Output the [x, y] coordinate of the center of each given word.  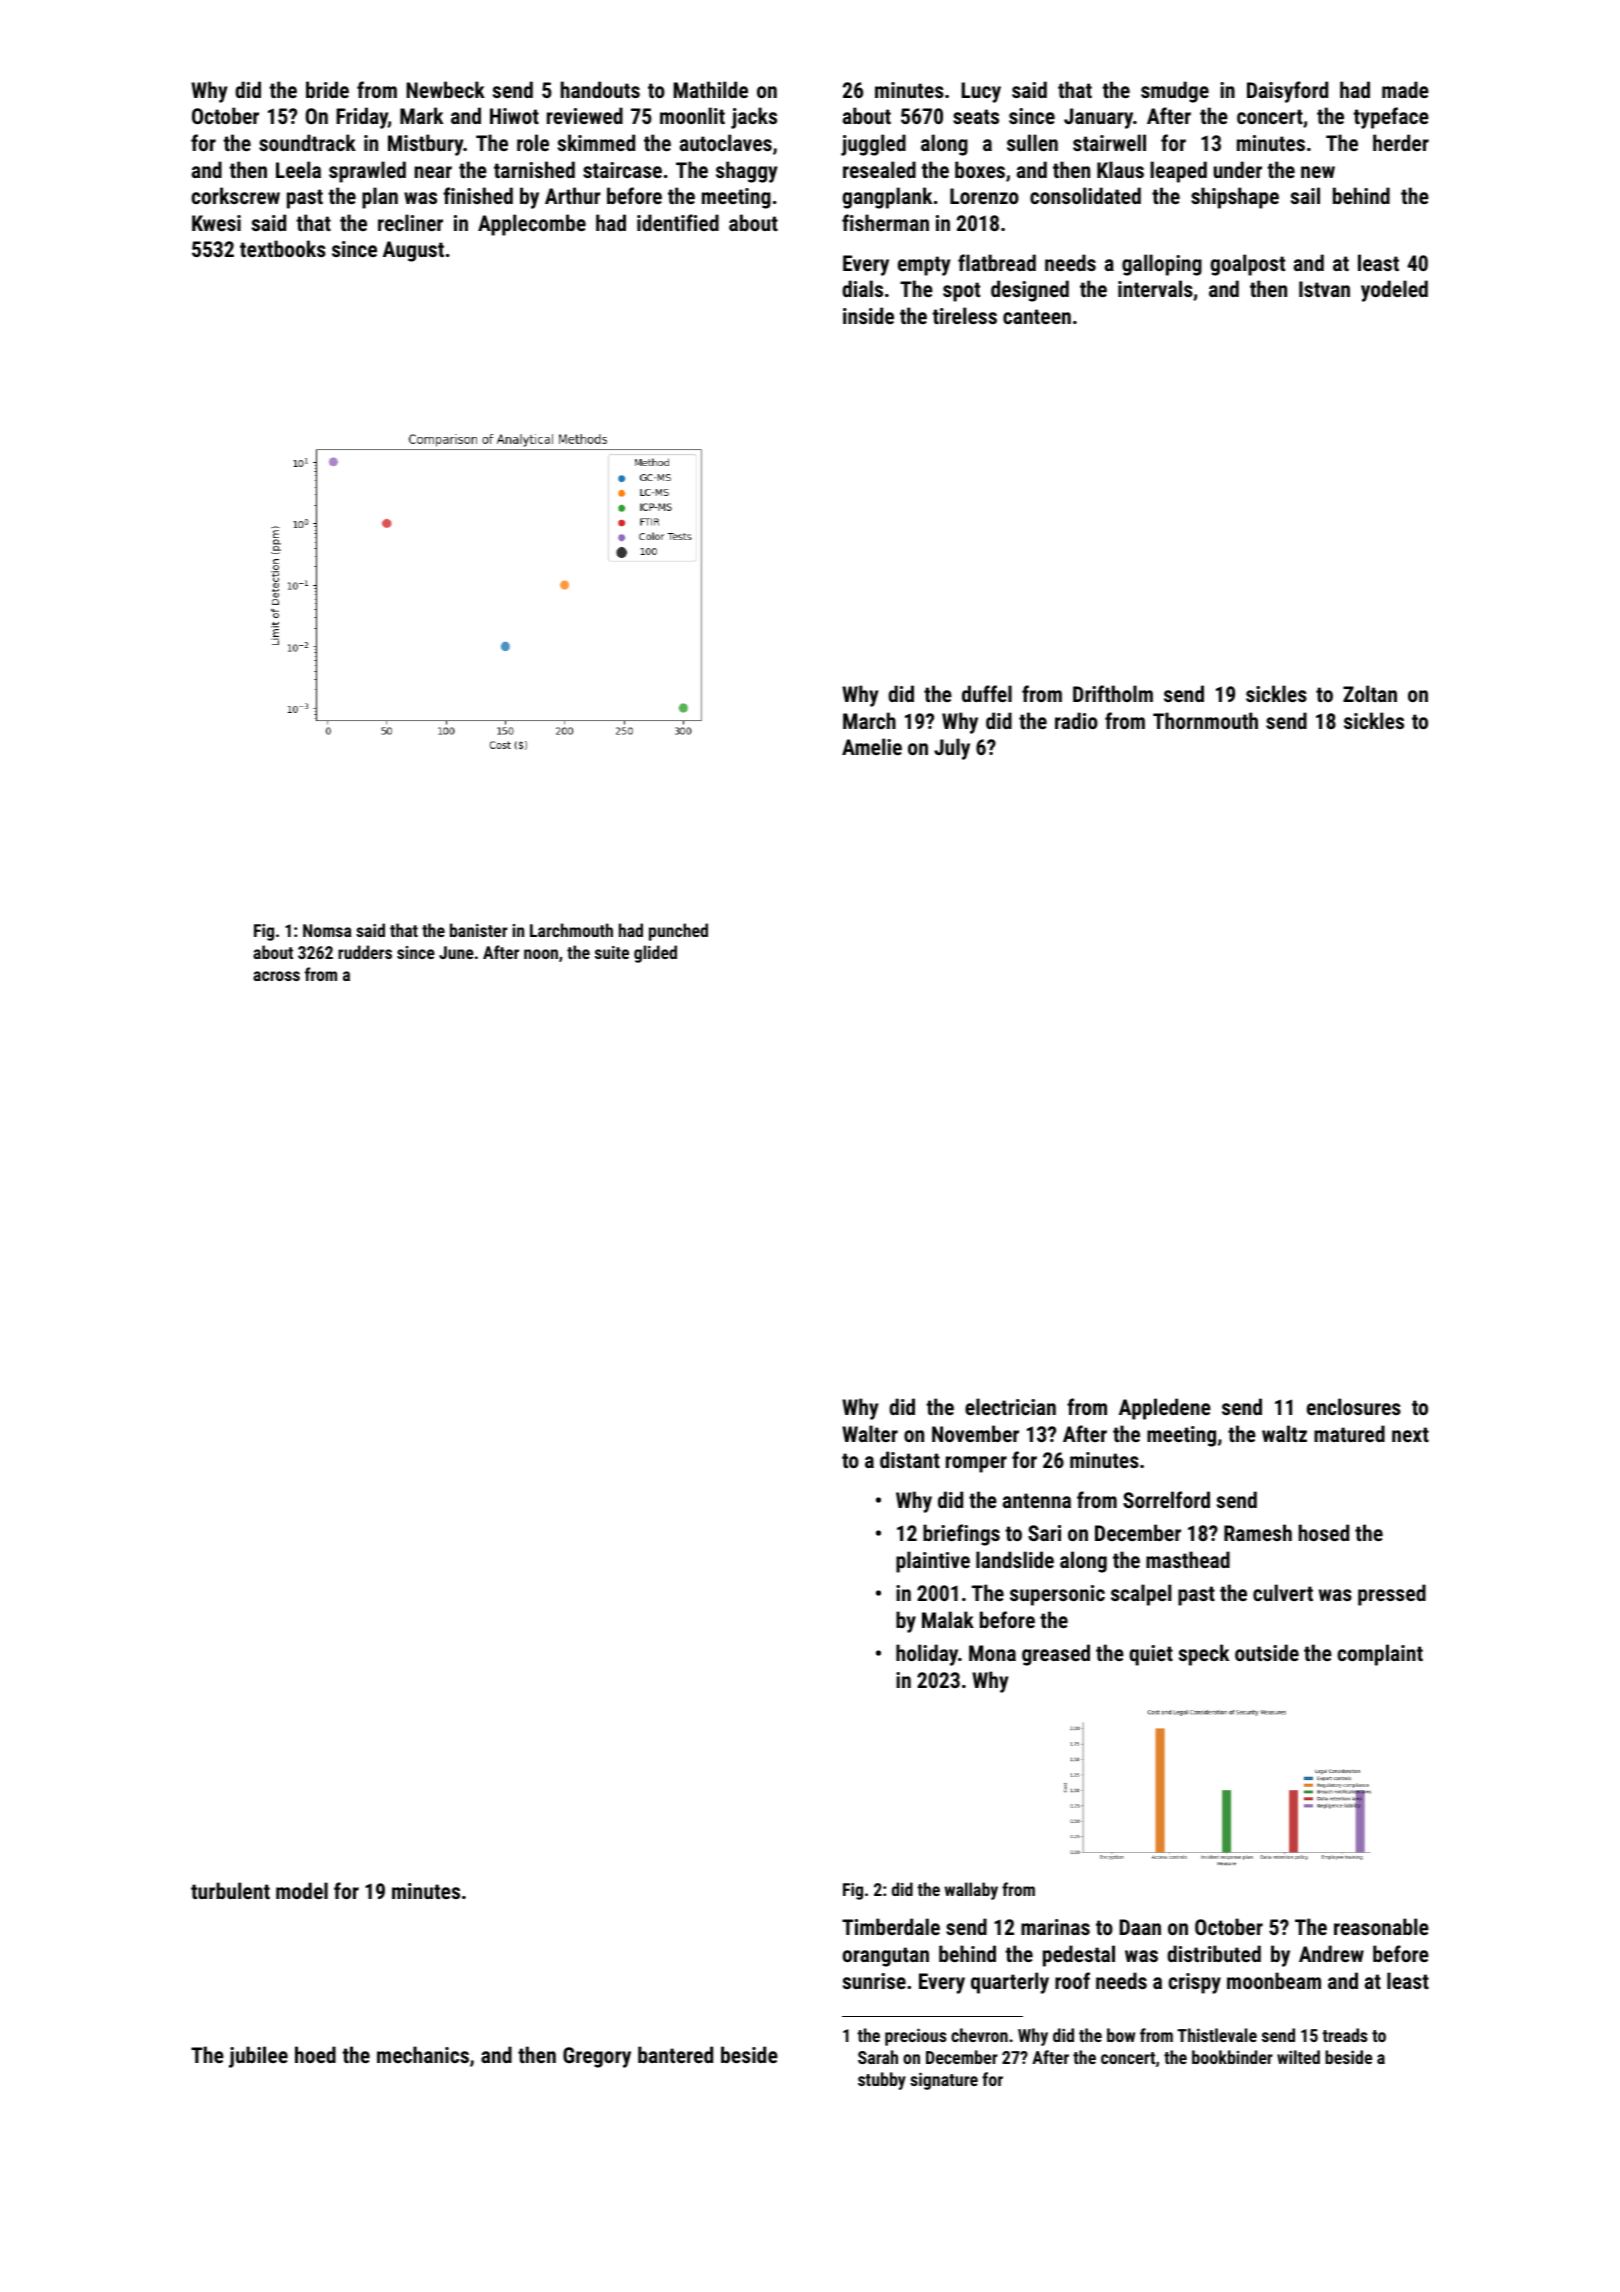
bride [327, 89]
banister [479, 930]
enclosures [1354, 1406]
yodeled [1394, 291]
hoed [315, 2054]
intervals [1155, 288]
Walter [870, 1433]
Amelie [872, 746]
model [302, 1890]
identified [678, 222]
